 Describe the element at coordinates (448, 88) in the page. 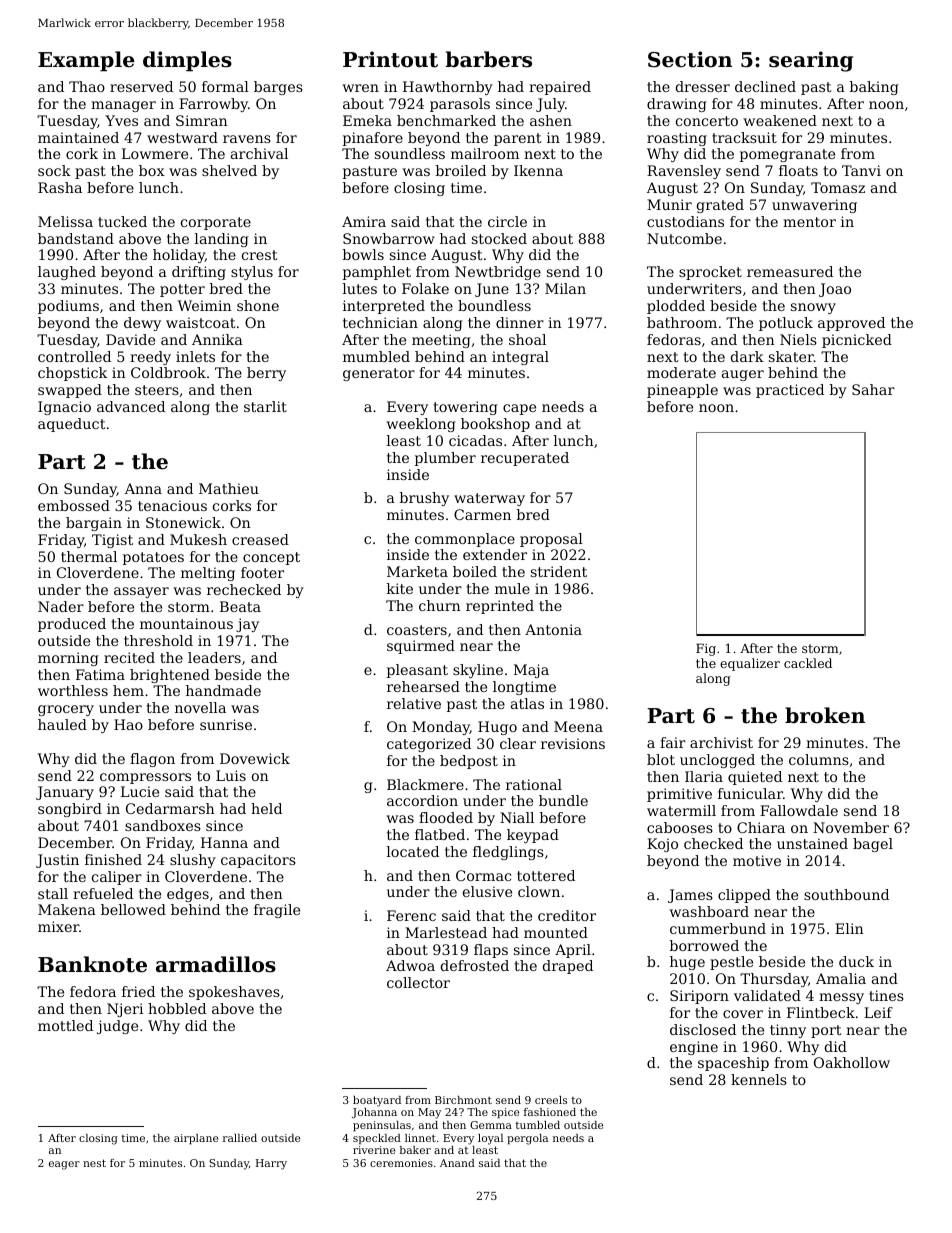

I see `Hawthornby` at that location.
